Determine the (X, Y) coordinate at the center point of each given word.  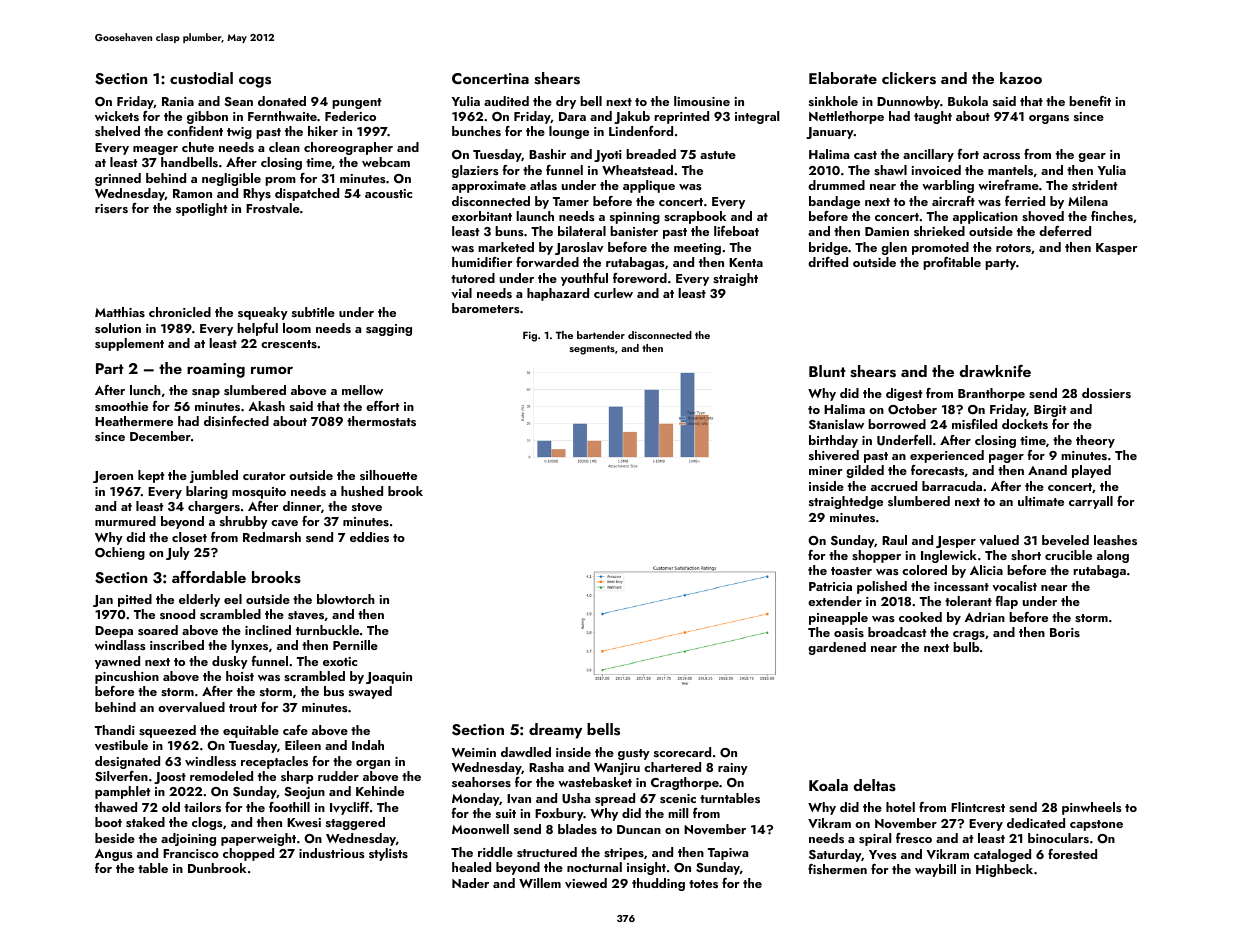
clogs (207, 823)
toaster (851, 571)
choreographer (348, 148)
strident (1094, 185)
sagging (389, 330)
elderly (199, 600)
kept (151, 476)
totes (703, 884)
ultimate (1041, 501)
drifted (828, 262)
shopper (876, 556)
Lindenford (641, 131)
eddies (369, 537)
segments (592, 350)
